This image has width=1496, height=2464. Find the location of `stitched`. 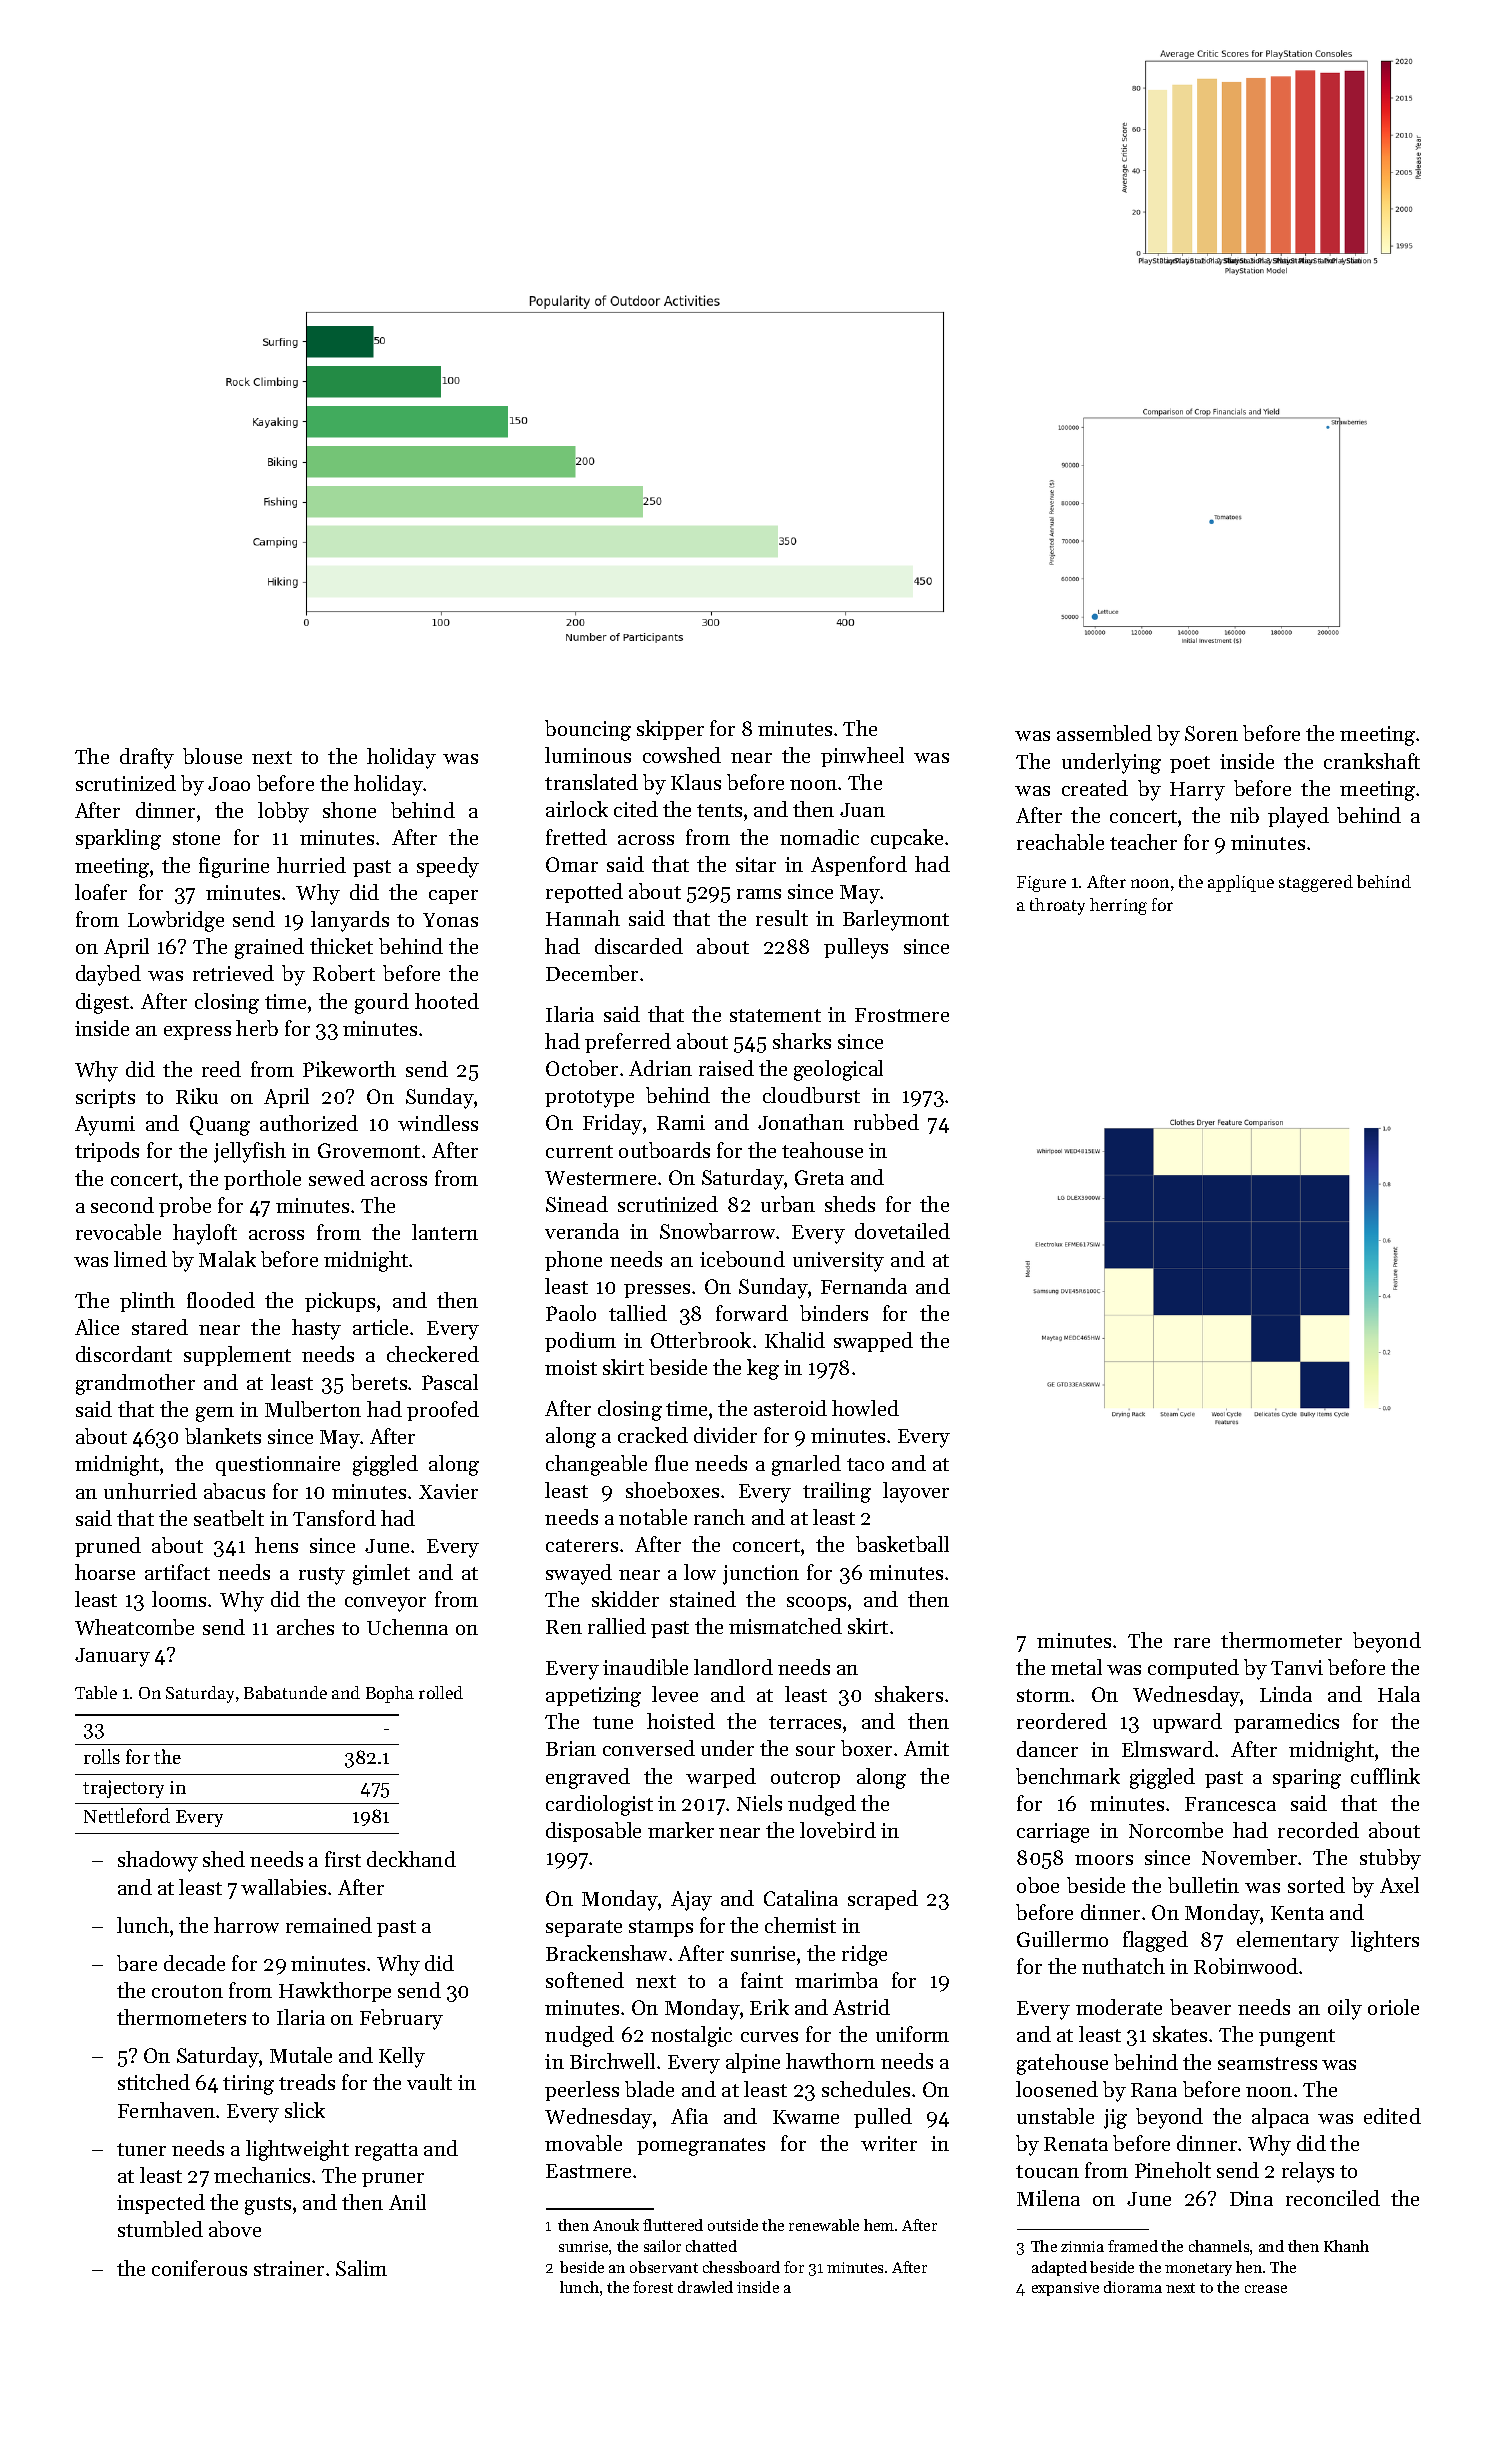

stitched is located at coordinates (154, 2082).
